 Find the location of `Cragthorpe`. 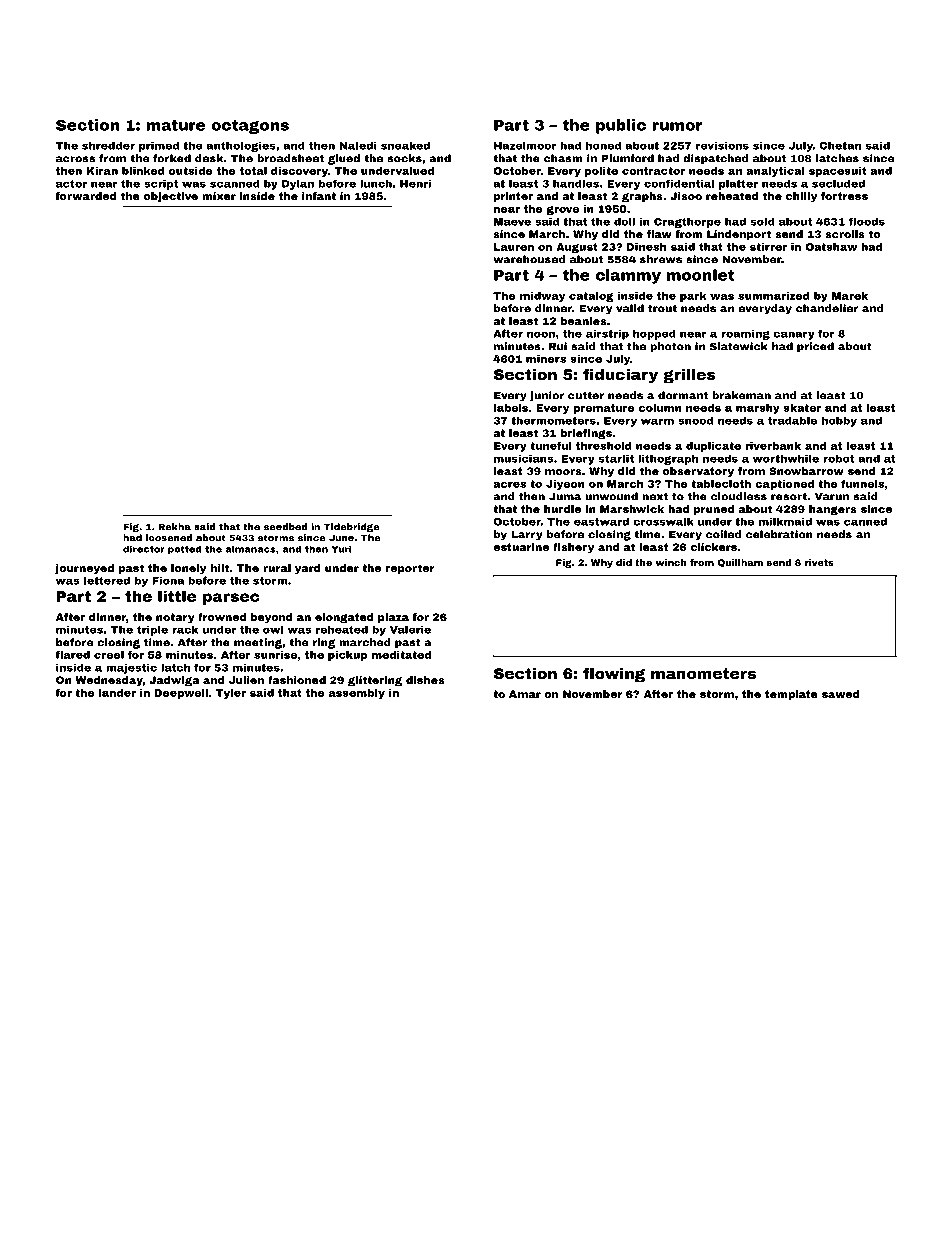

Cragthorpe is located at coordinates (687, 222).
